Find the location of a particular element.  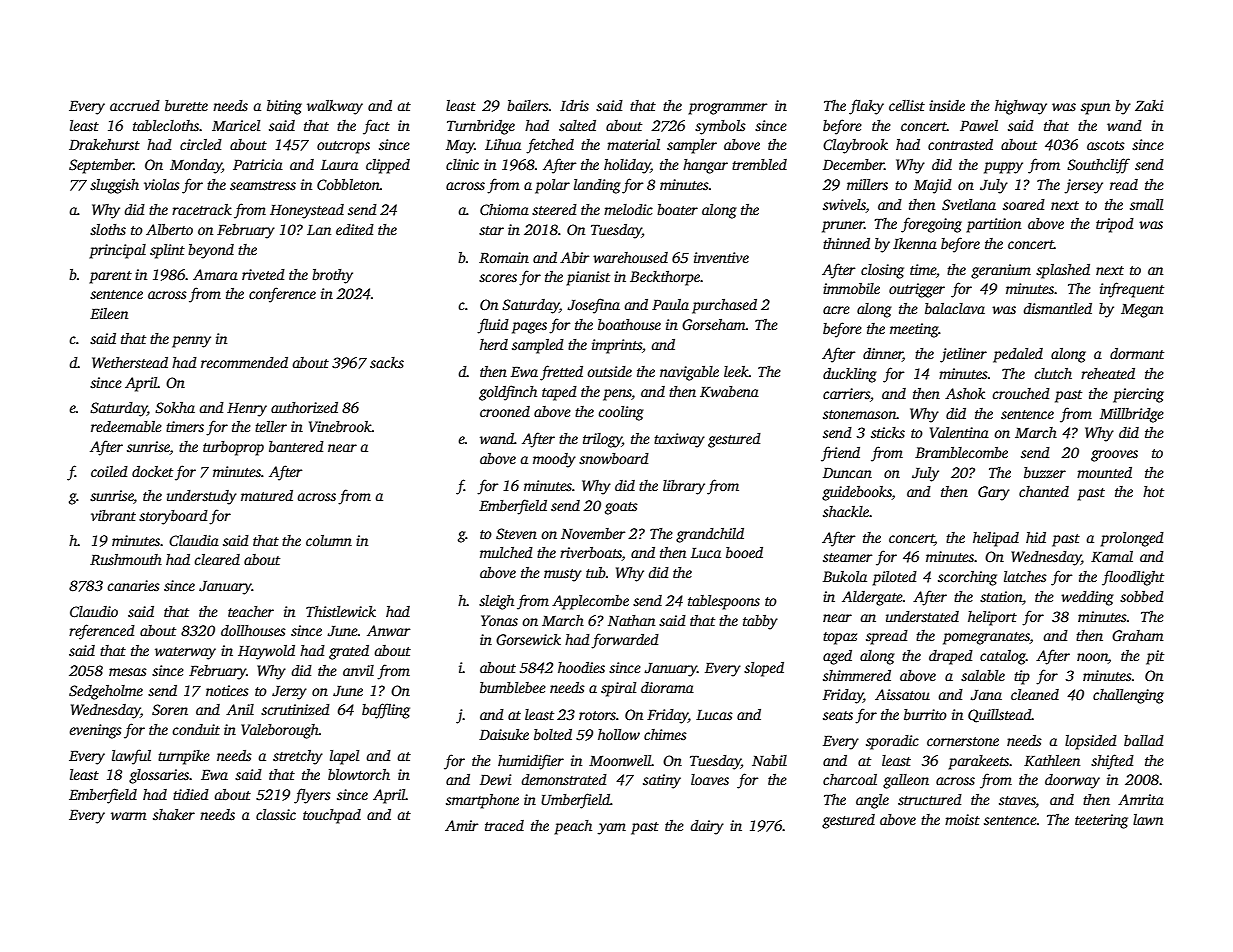

bailers is located at coordinates (528, 105).
